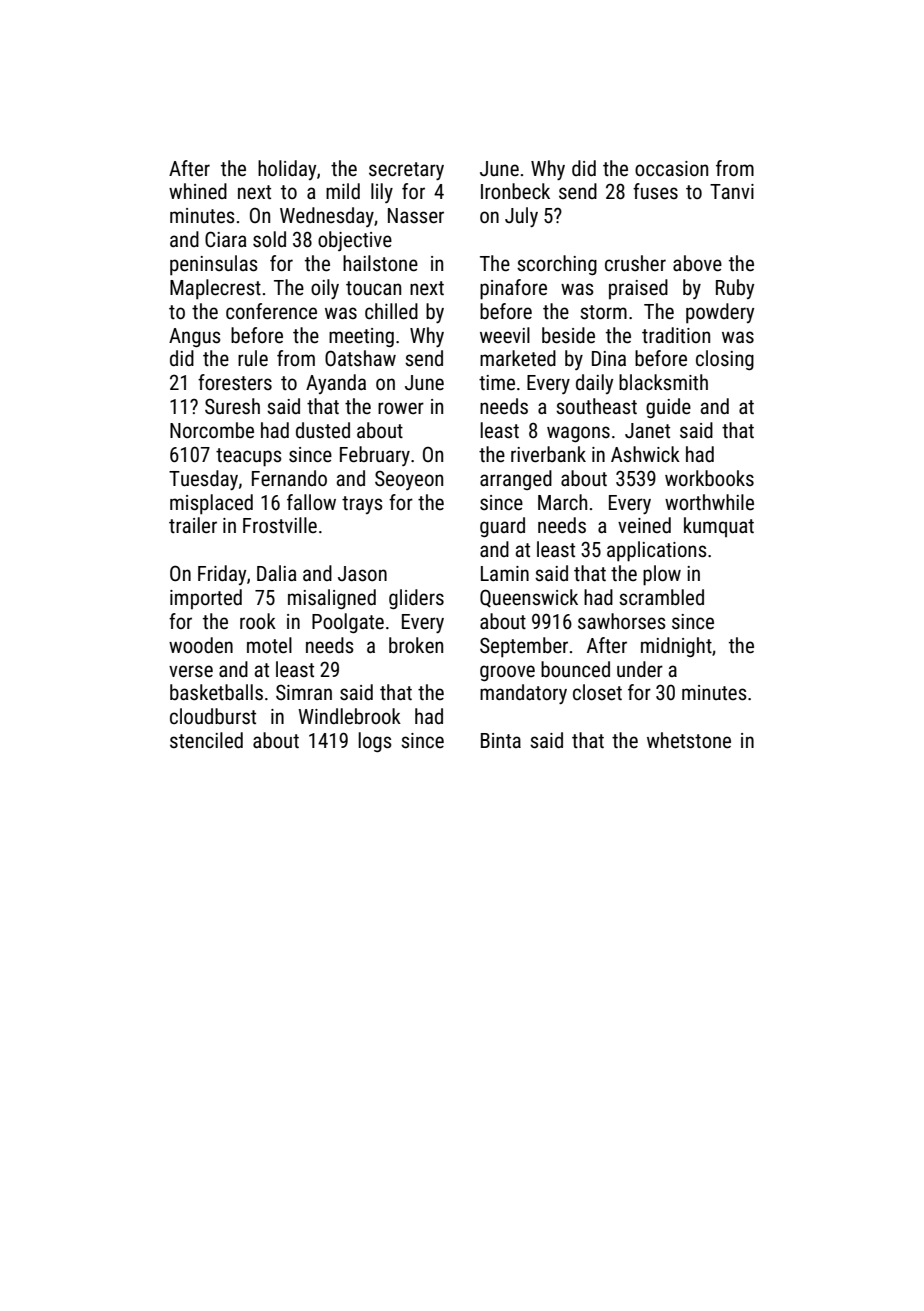 The height and width of the screenshot is (1311, 924). Describe the element at coordinates (194, 337) in the screenshot. I see `Angus` at that location.
